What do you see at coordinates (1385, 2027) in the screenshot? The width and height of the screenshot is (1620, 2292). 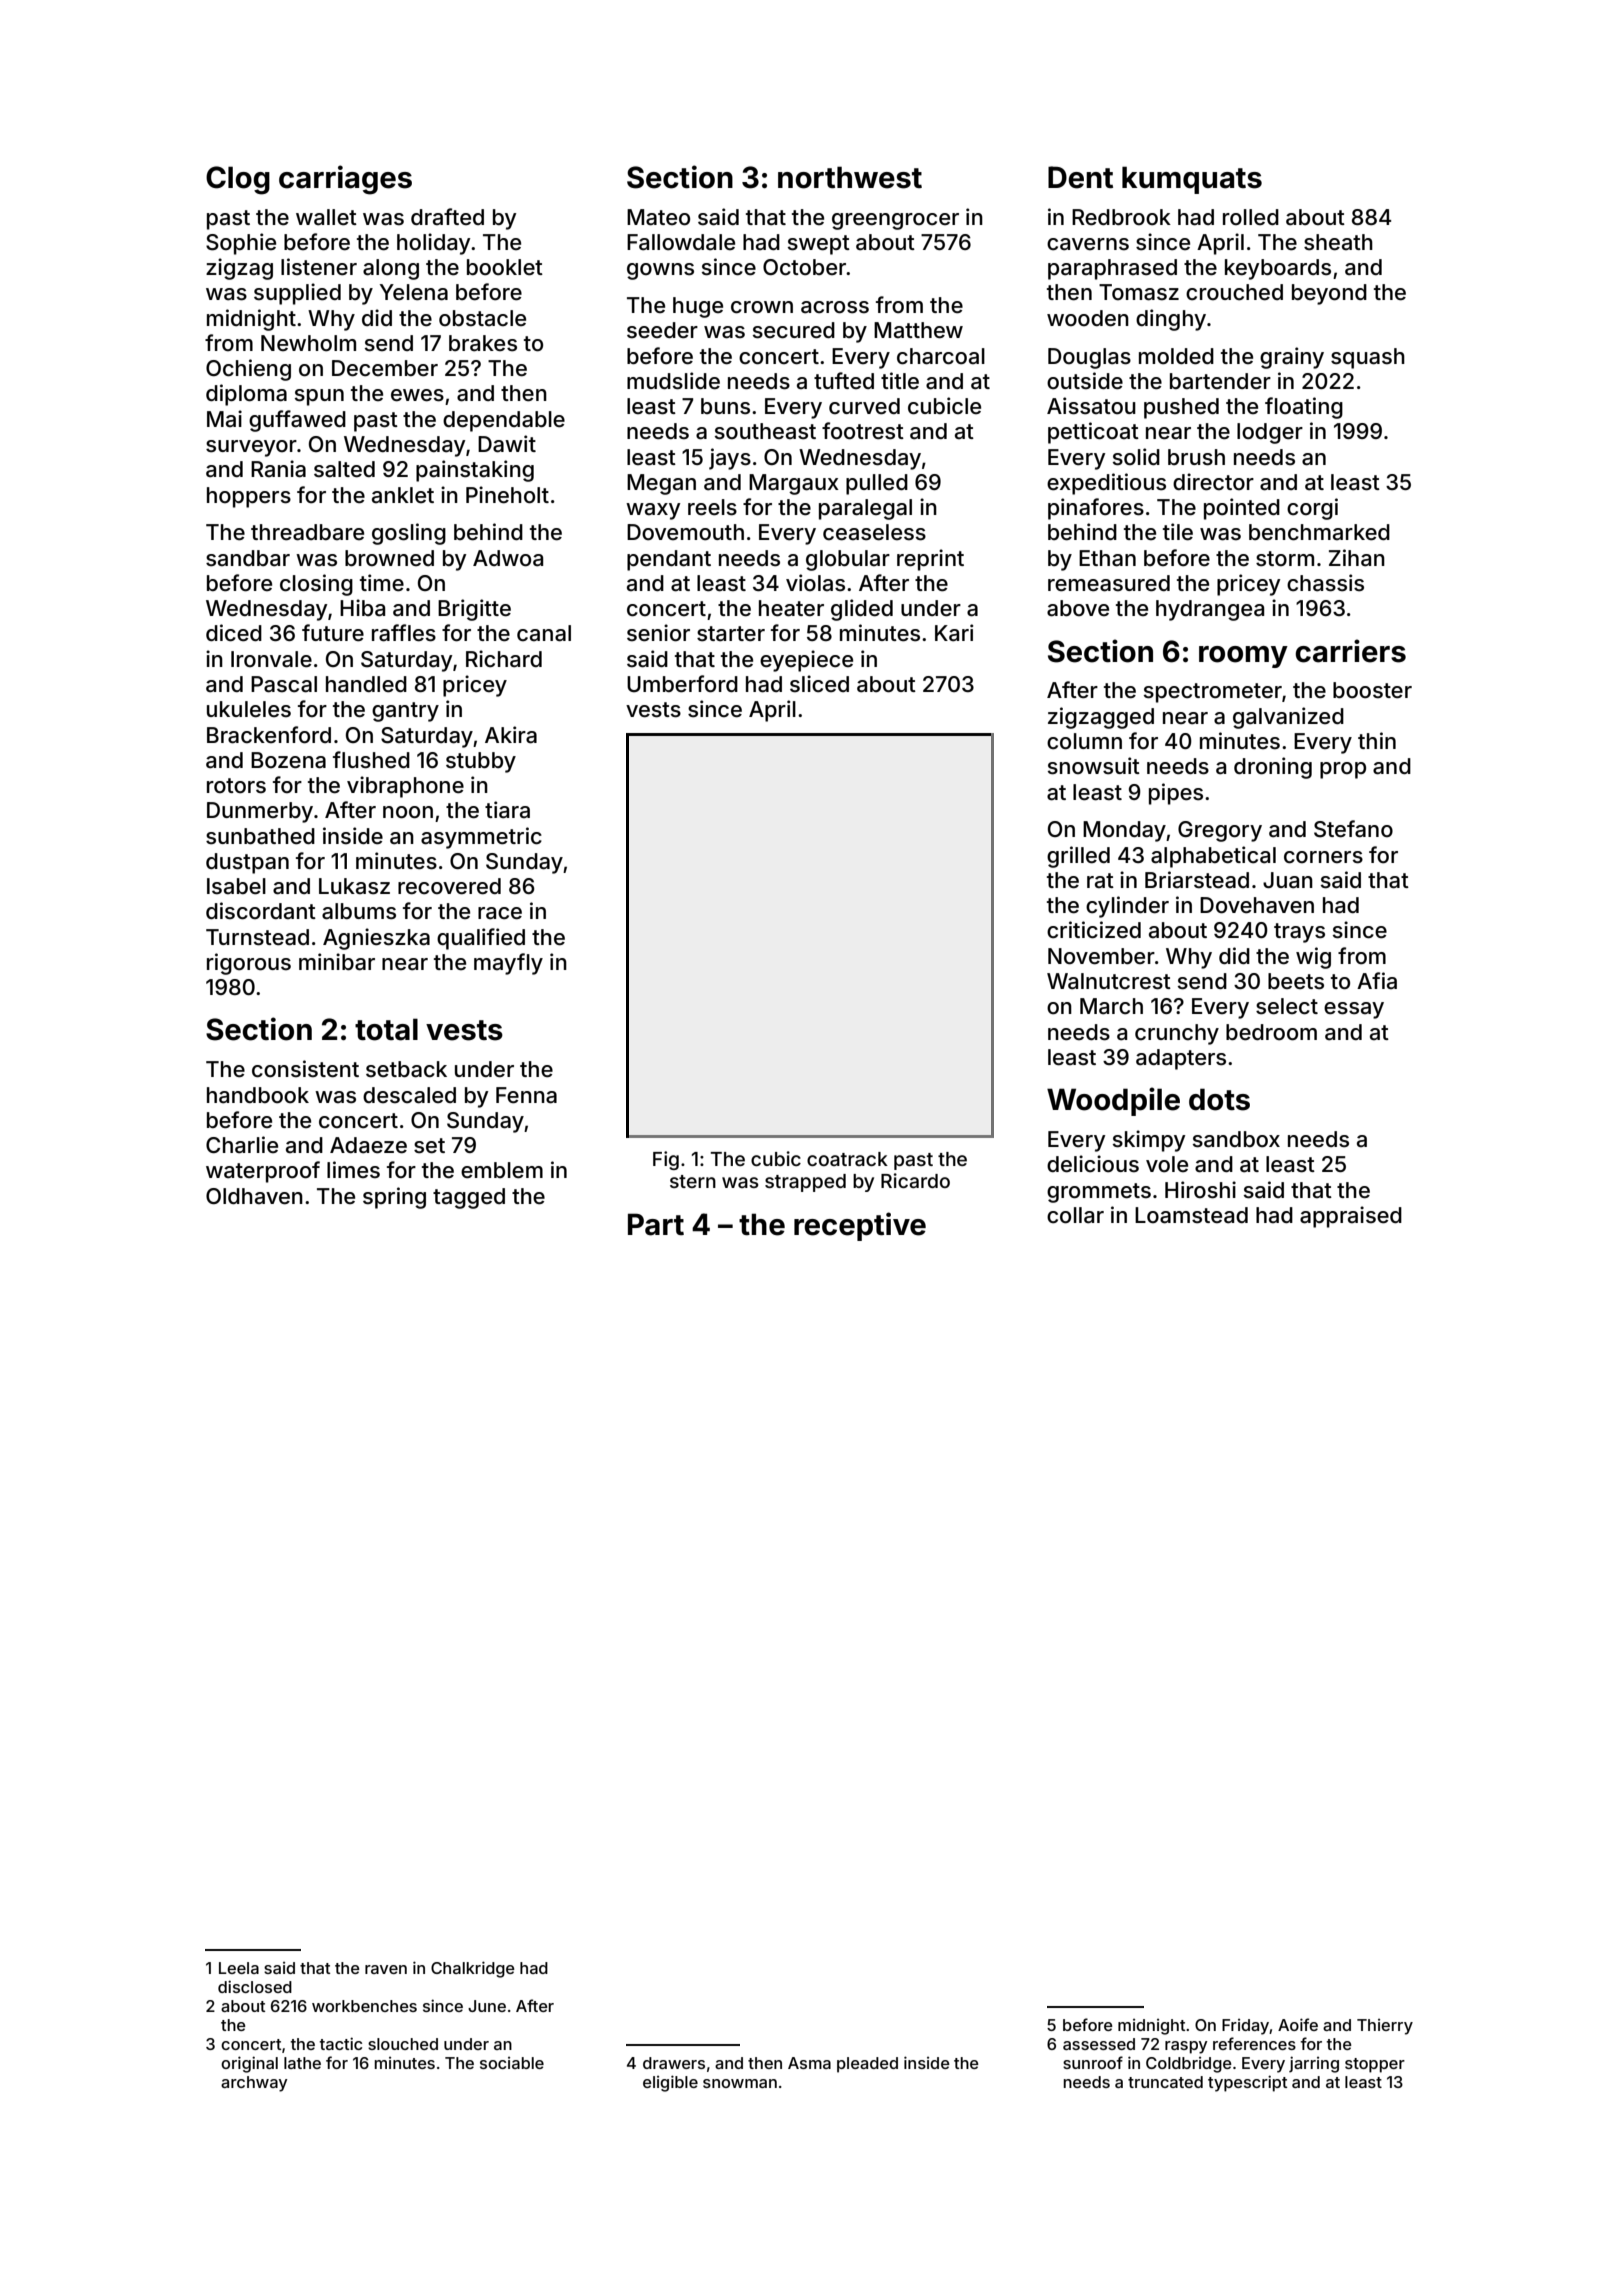 I see `Thierry` at bounding box center [1385, 2027].
